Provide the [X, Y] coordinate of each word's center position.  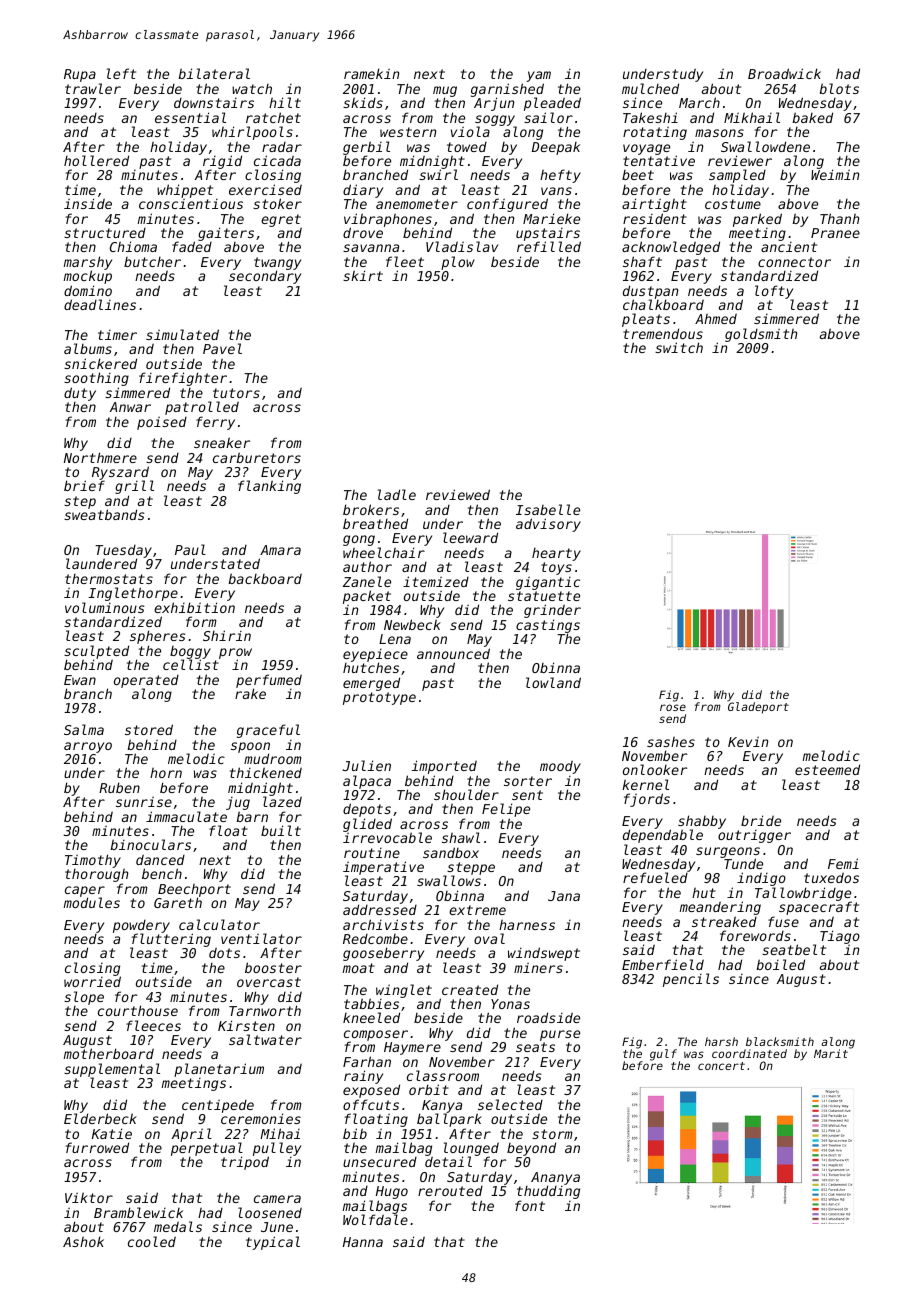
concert [721, 1066]
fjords [647, 800]
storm [552, 1134]
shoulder [466, 794]
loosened [270, 1212]
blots [839, 88]
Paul [190, 549]
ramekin [371, 73]
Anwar [130, 407]
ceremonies [261, 1119]
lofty [774, 292]
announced [453, 653]
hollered [96, 160]
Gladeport [758, 708]
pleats [646, 320]
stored [149, 729]
